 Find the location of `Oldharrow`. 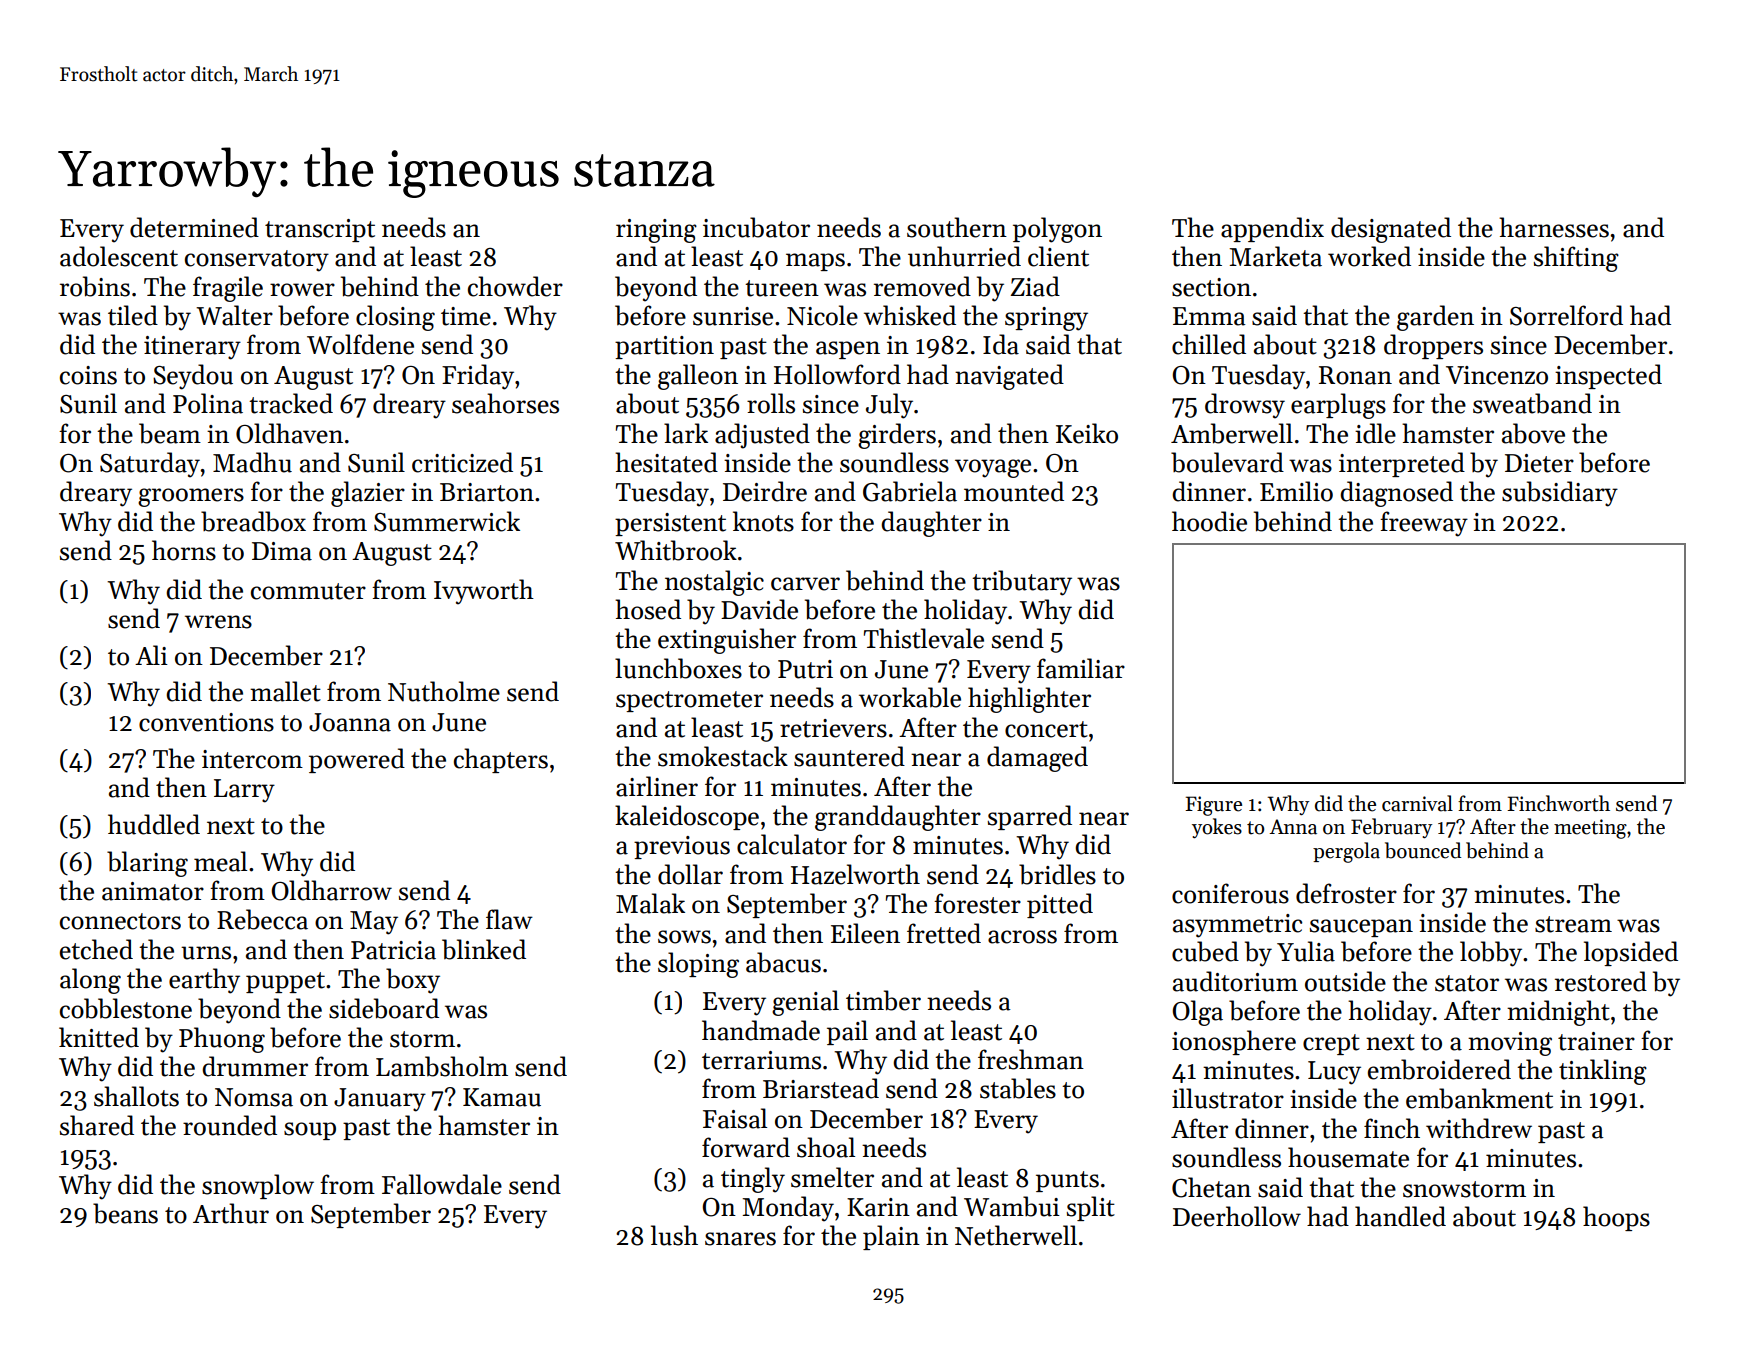

Oldharrow is located at coordinates (332, 890).
